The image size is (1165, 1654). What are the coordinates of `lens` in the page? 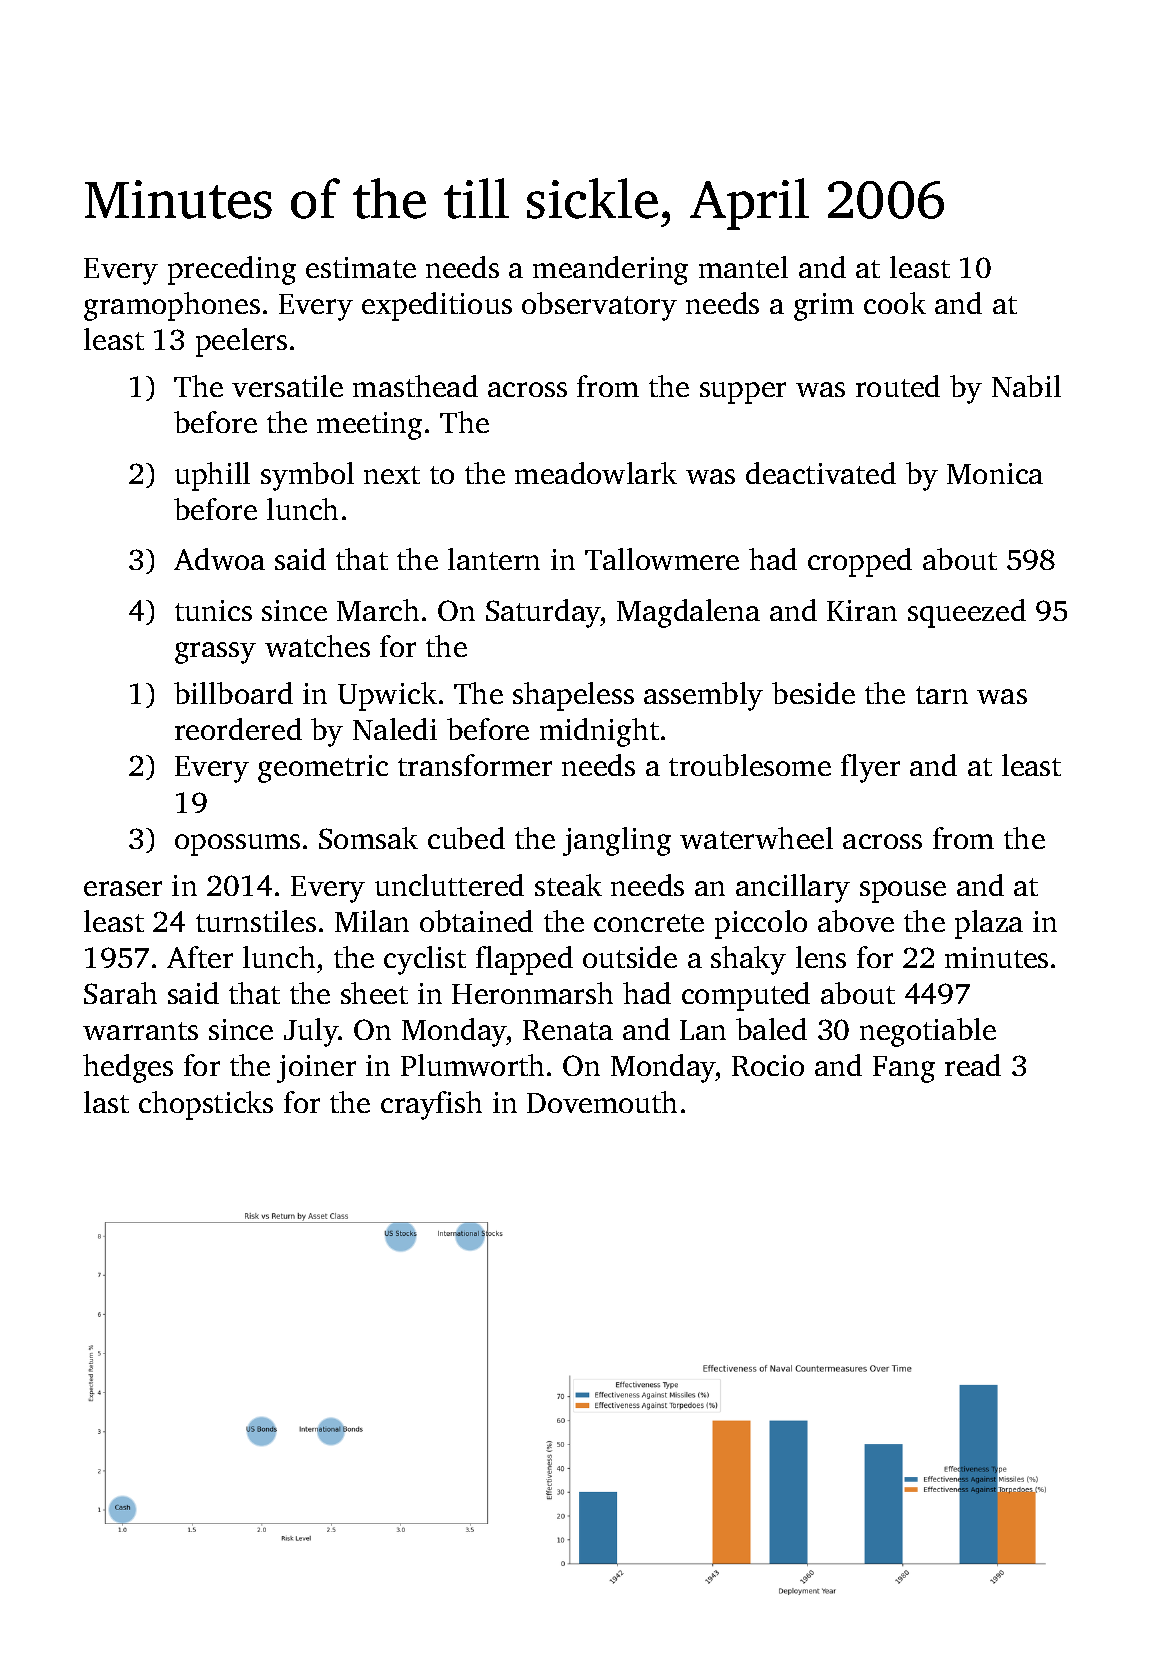 It's located at (821, 957).
